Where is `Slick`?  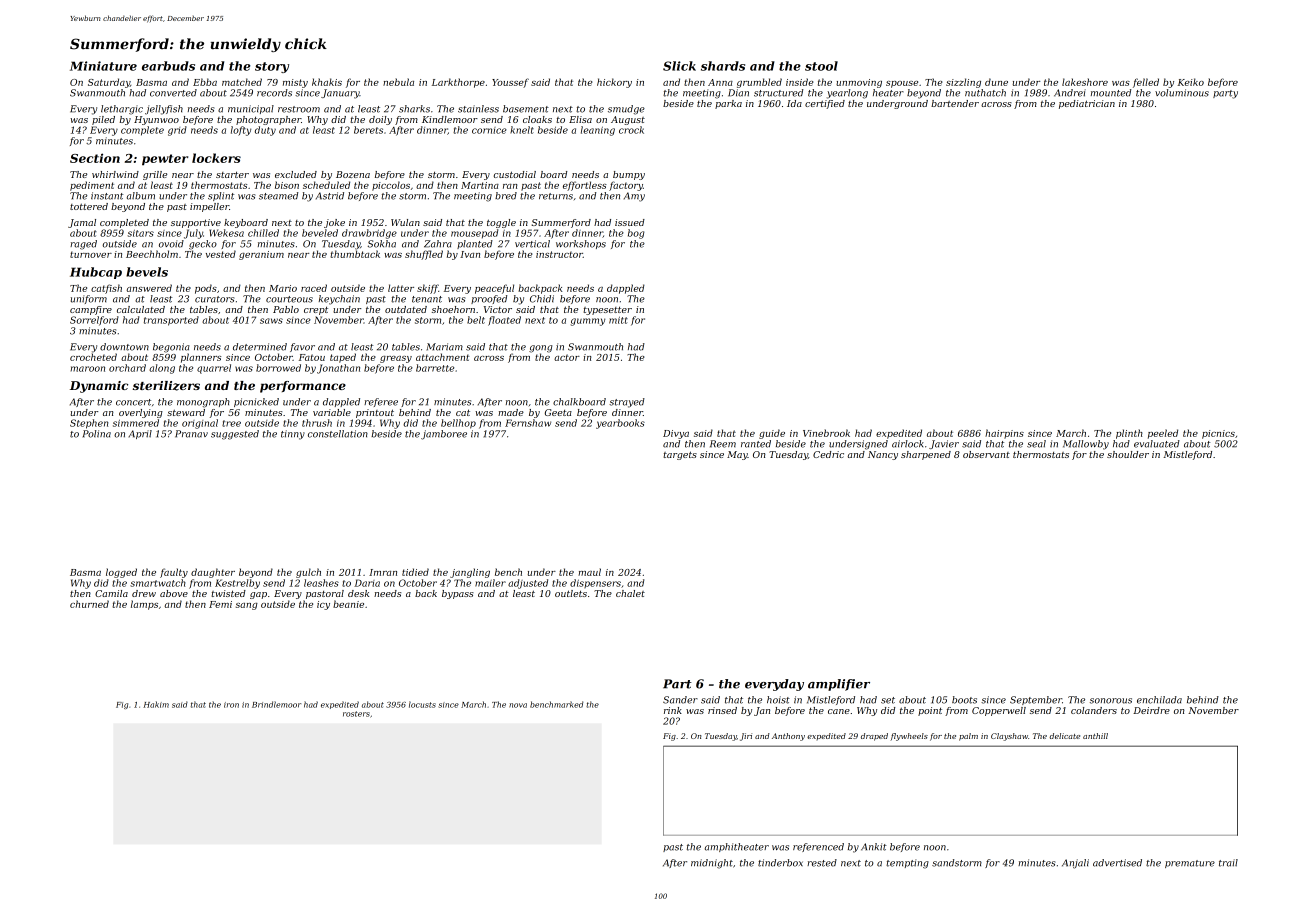 Slick is located at coordinates (679, 66).
